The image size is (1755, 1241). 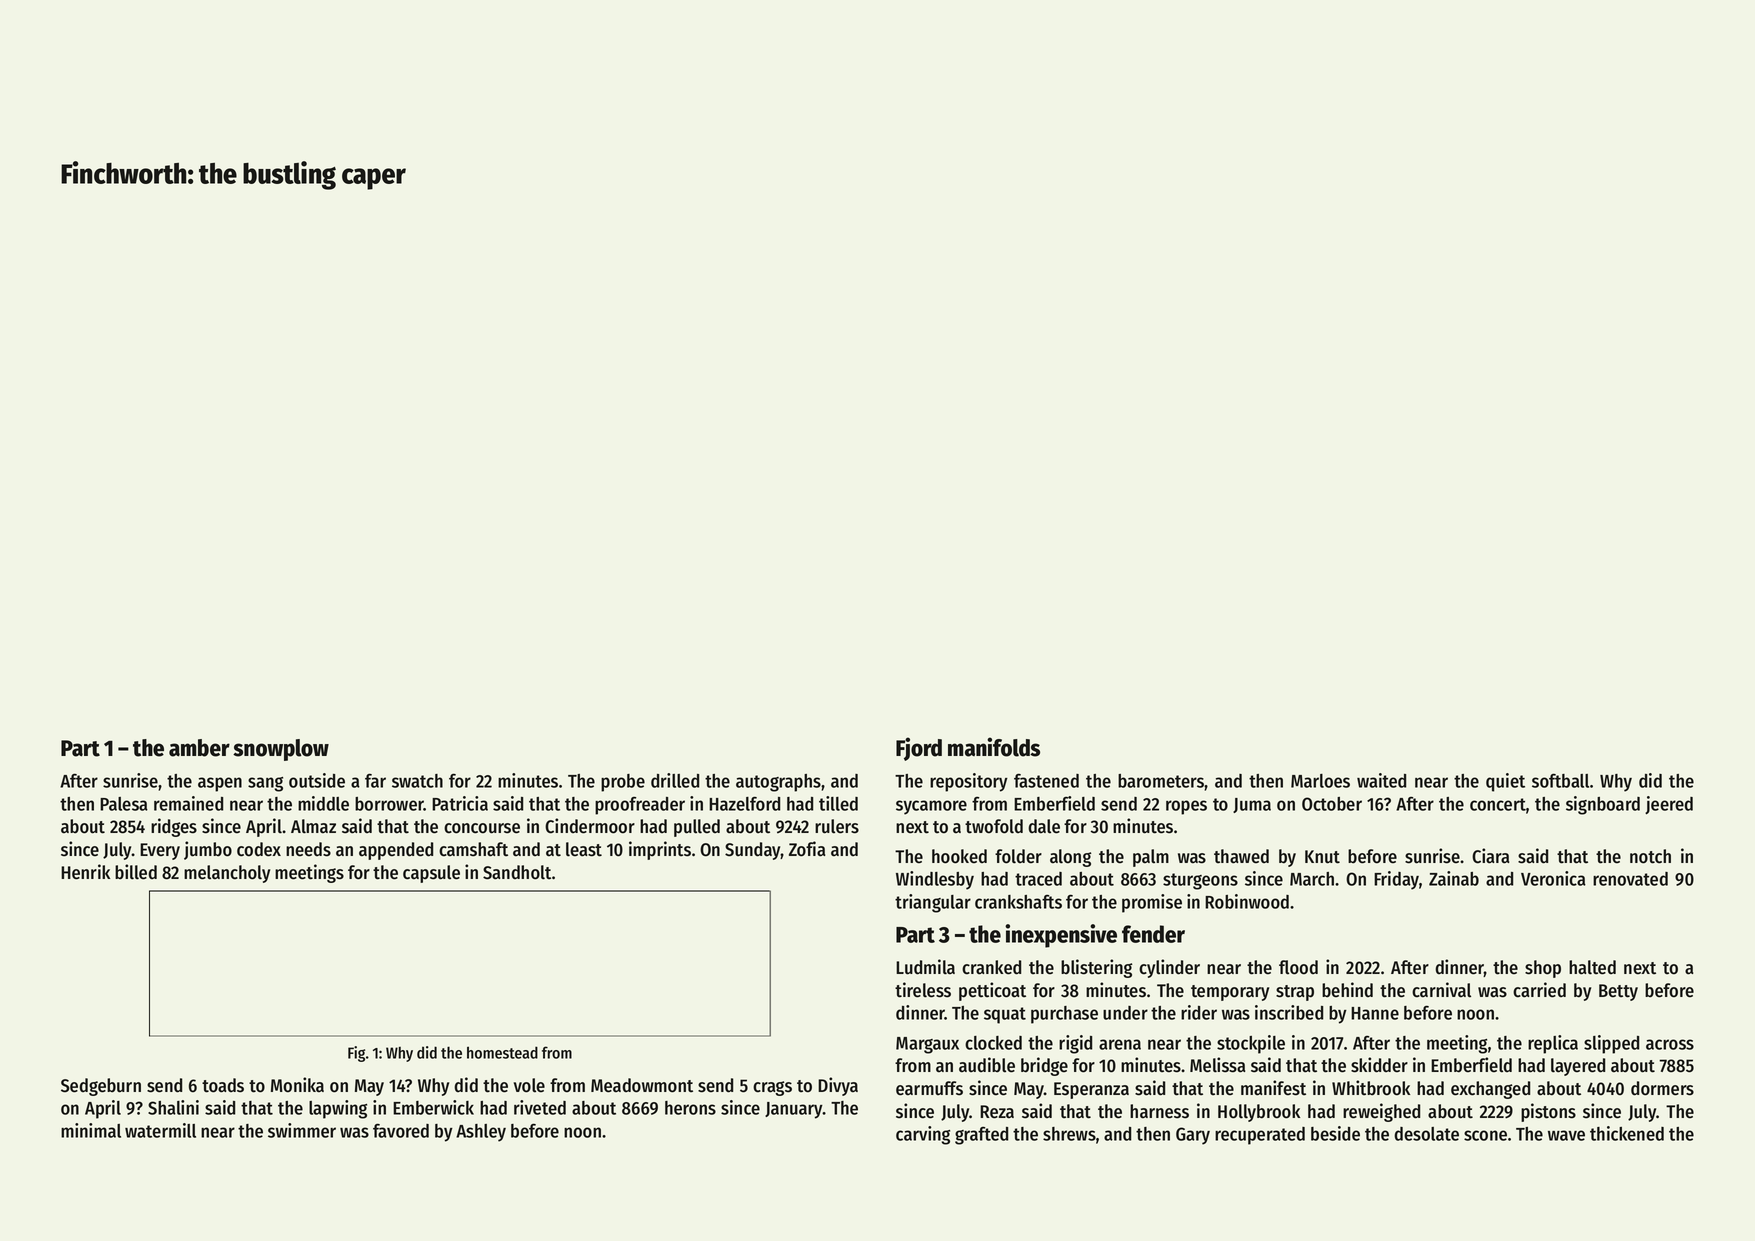 I want to click on across, so click(x=1670, y=1044).
